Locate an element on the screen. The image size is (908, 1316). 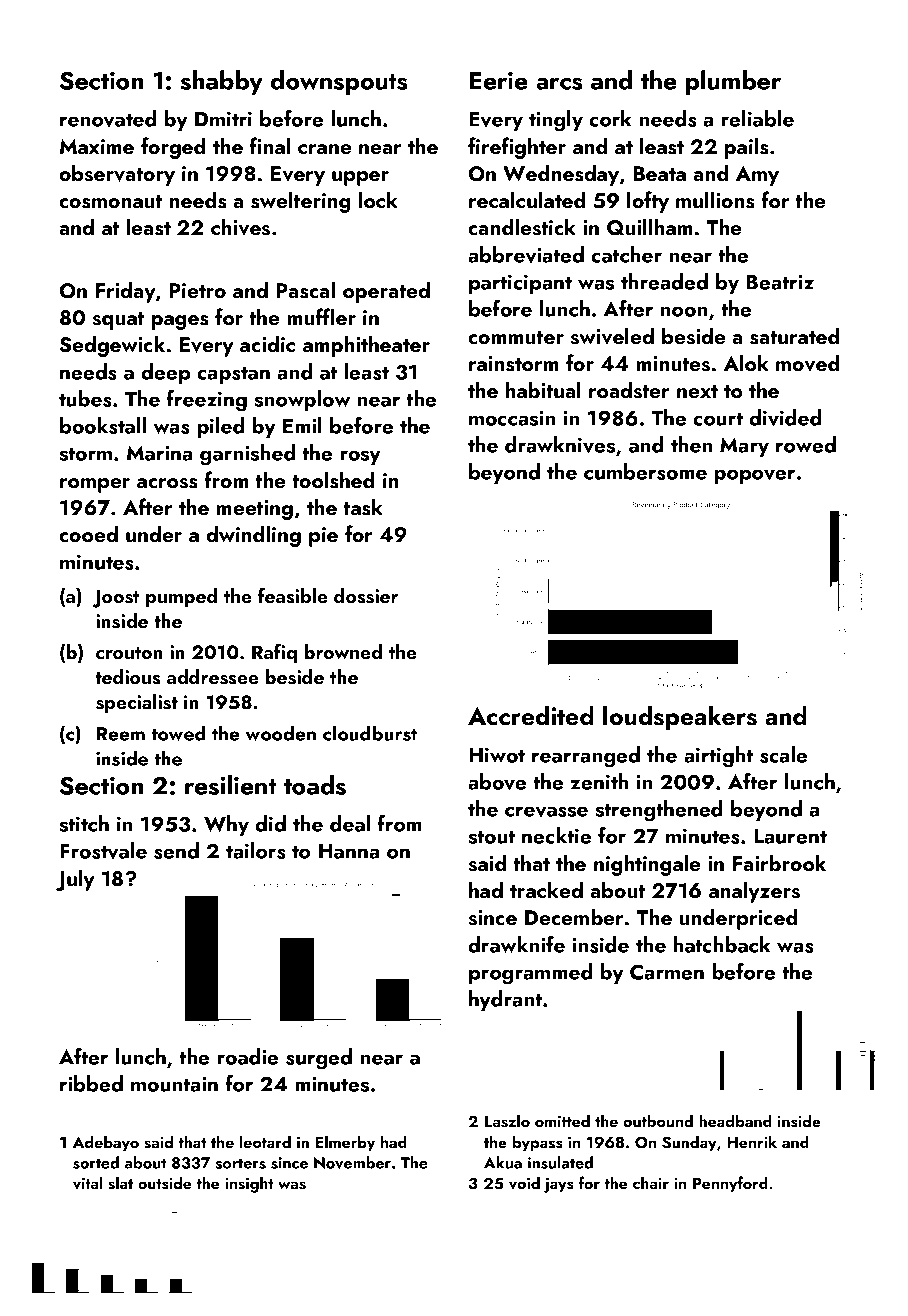
Pennyford is located at coordinates (730, 1184).
